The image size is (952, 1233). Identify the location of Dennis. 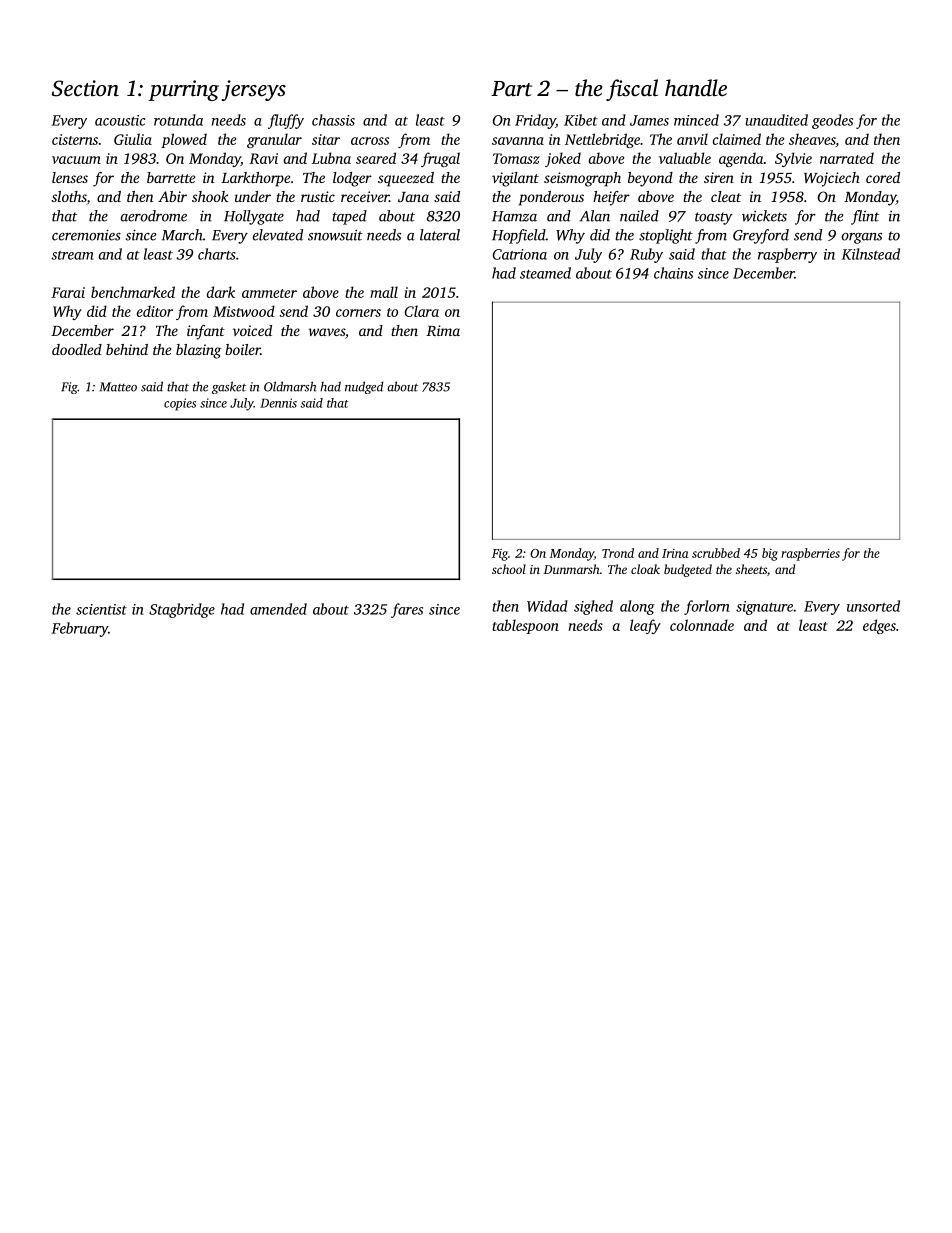
(278, 403).
